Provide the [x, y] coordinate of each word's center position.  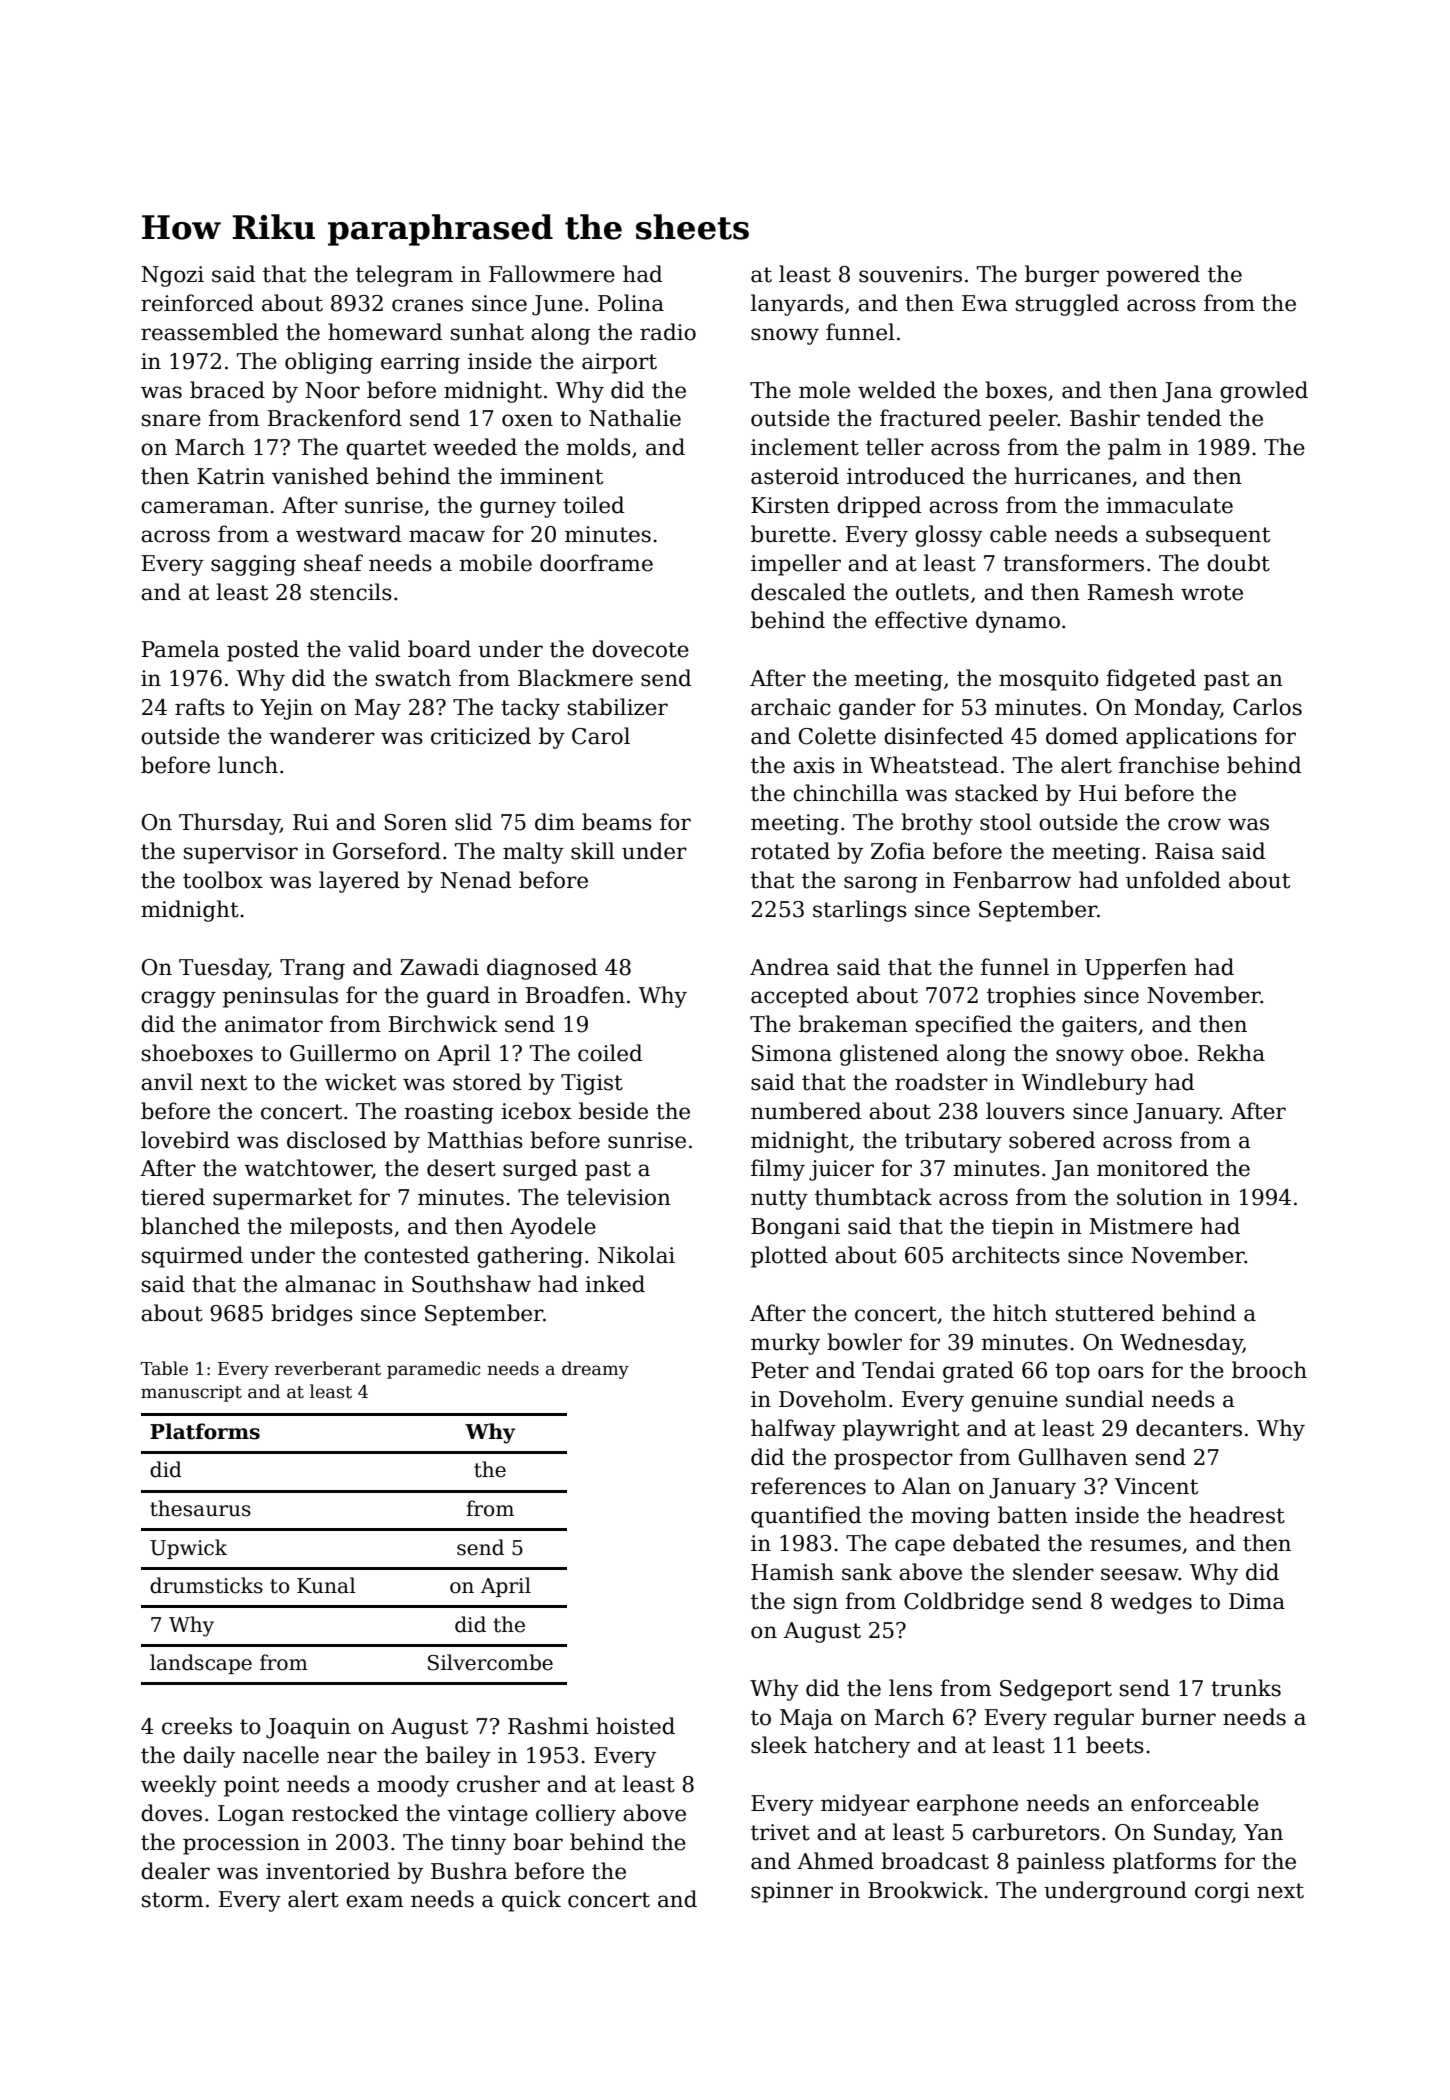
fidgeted [1151, 680]
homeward [385, 332]
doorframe [596, 563]
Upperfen [1136, 969]
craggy [178, 999]
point [251, 1786]
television [619, 1197]
